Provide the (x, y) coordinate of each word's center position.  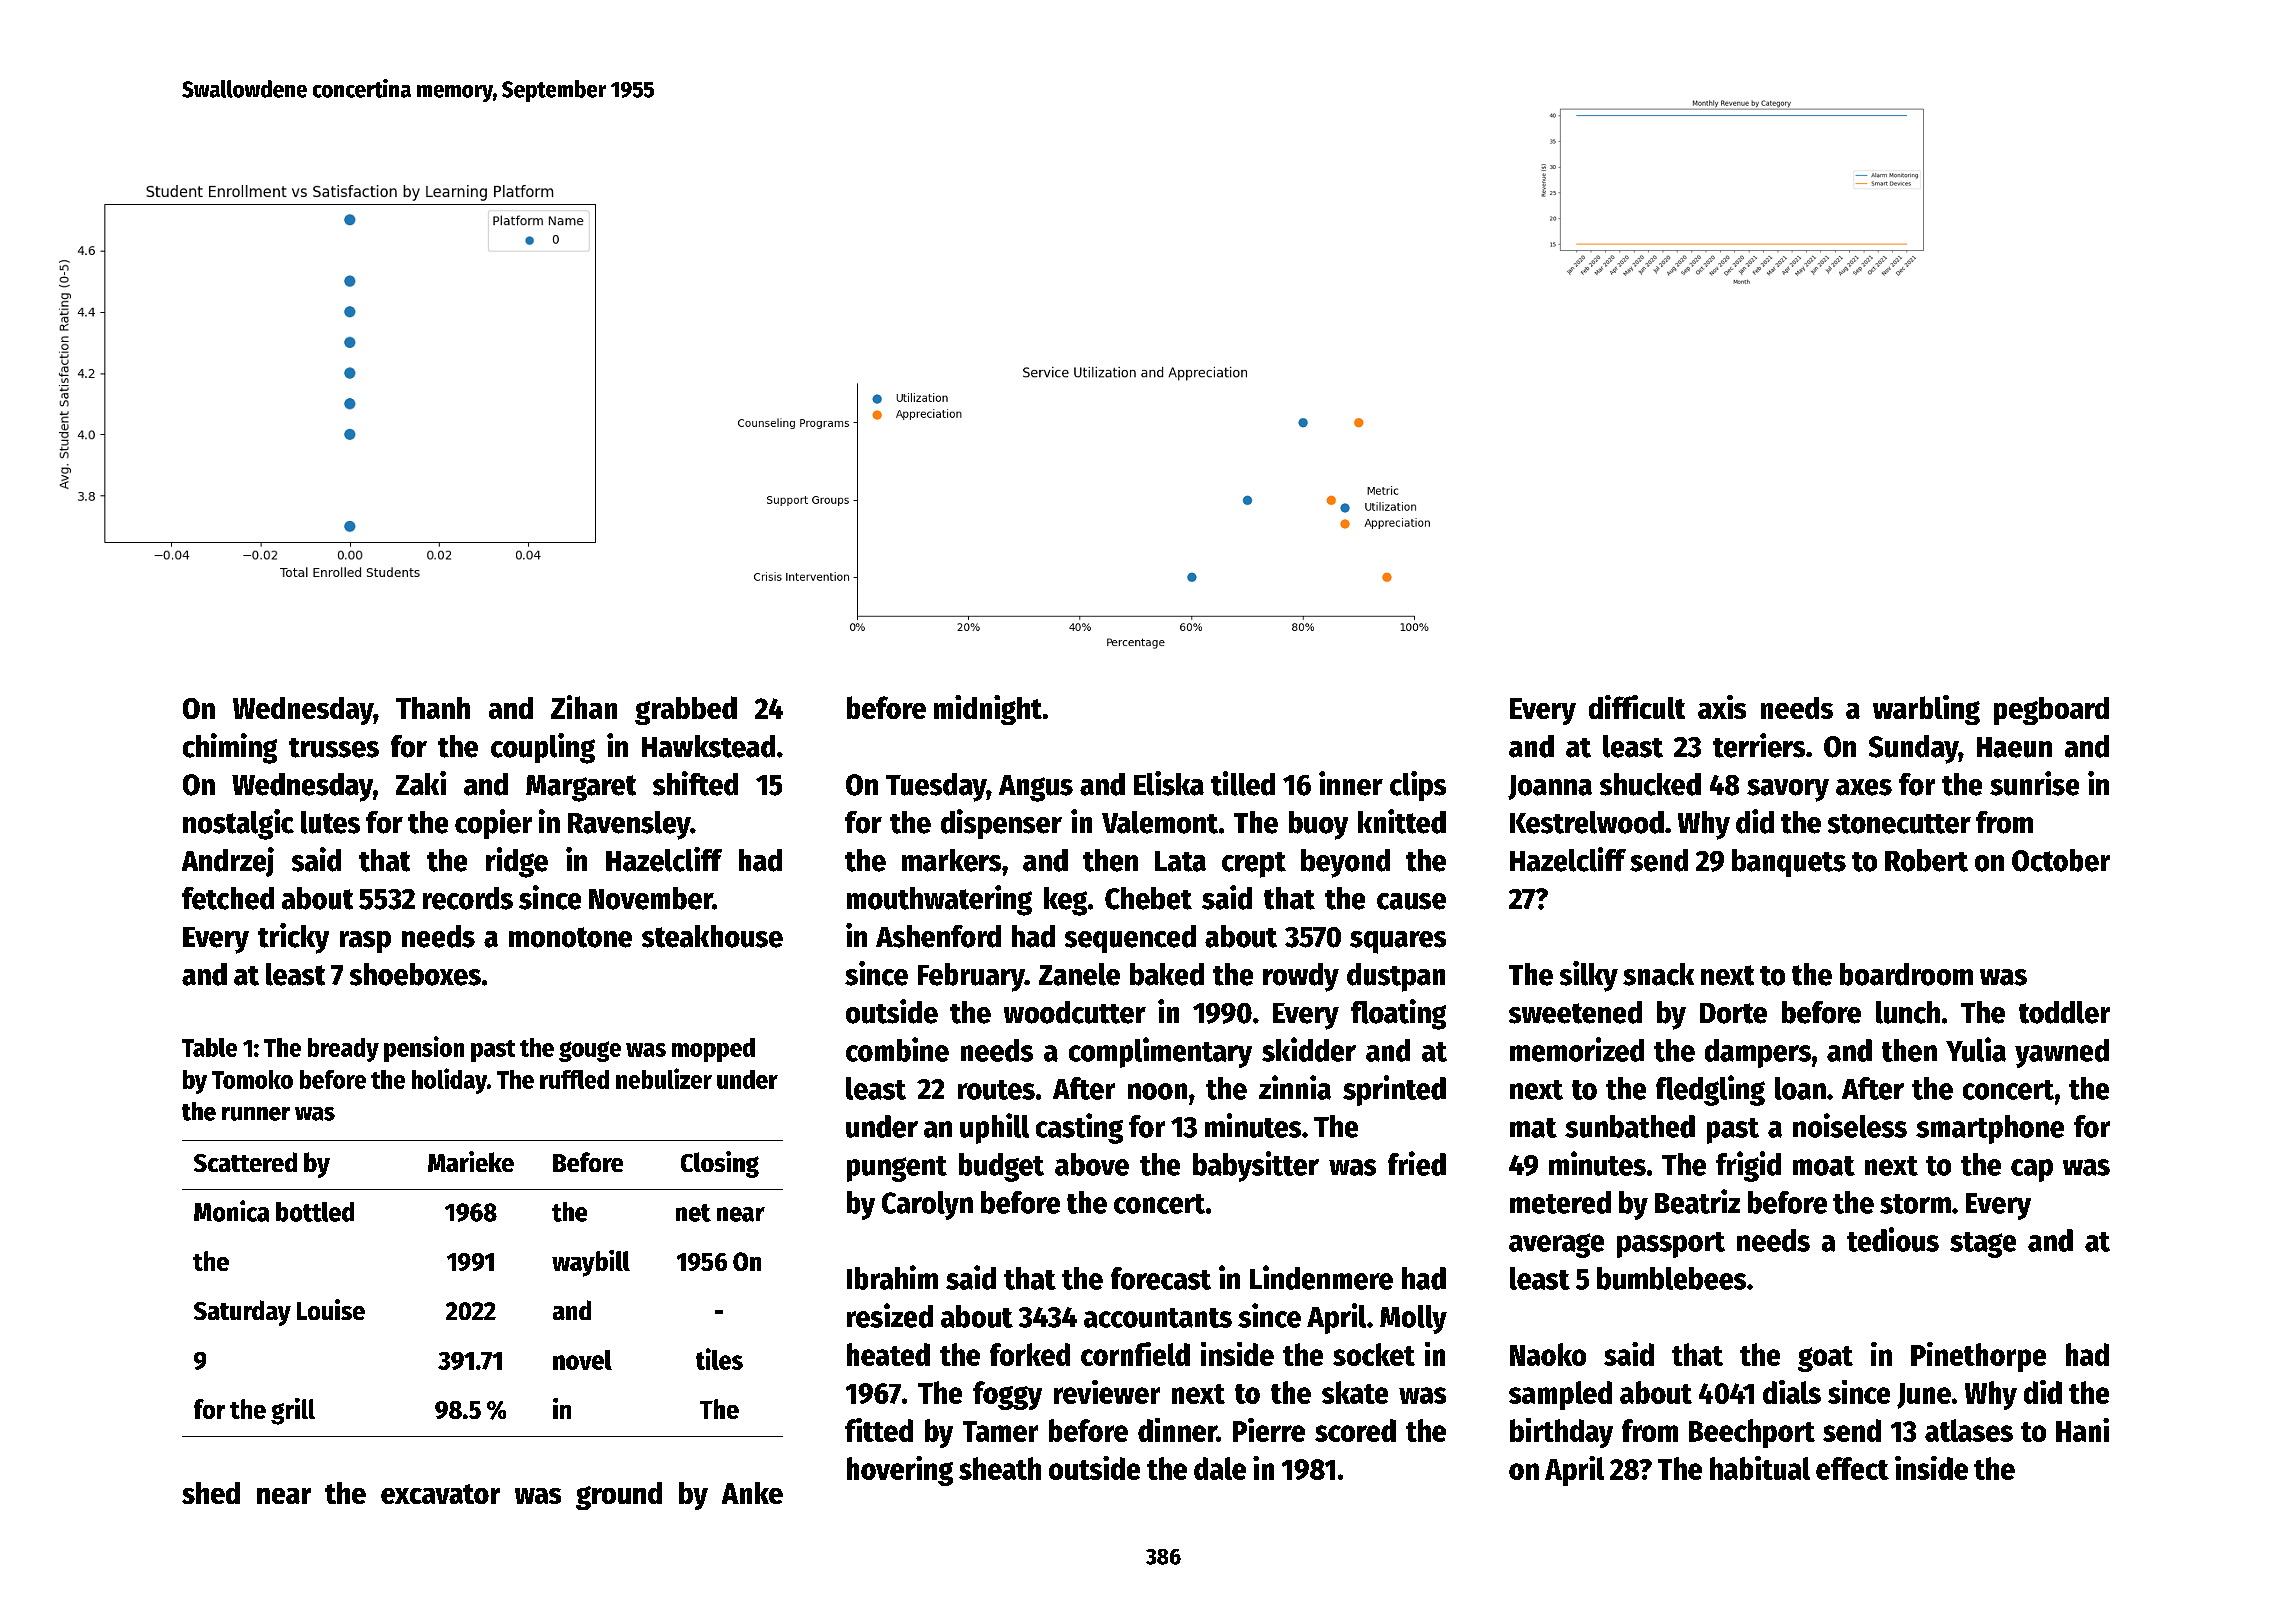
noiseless (1850, 1125)
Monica (231, 1211)
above (1092, 1164)
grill (293, 1411)
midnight (988, 710)
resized (890, 1315)
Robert (1926, 860)
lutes (330, 822)
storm (1915, 1204)
